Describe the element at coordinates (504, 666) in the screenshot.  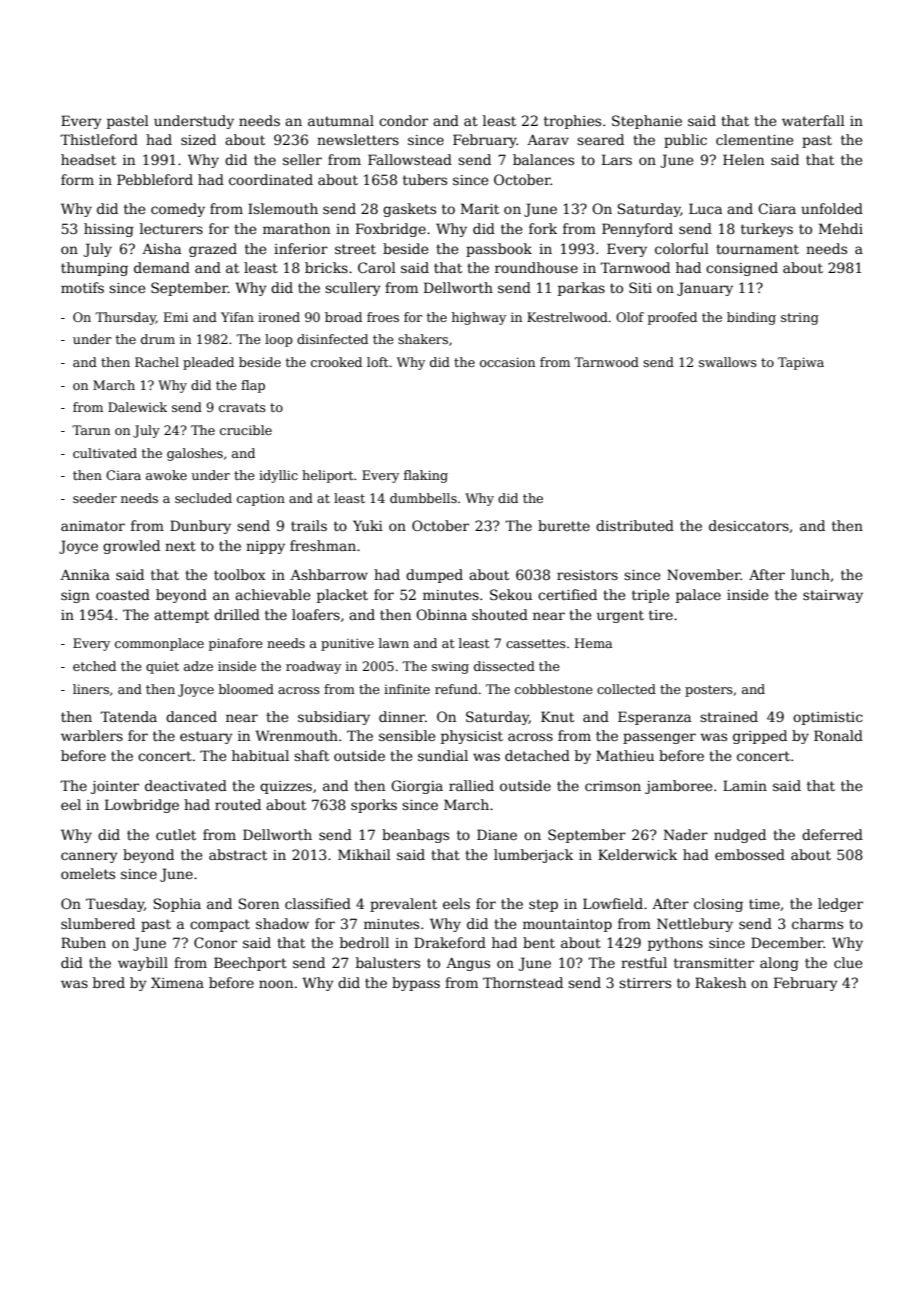
I see `dissected` at that location.
